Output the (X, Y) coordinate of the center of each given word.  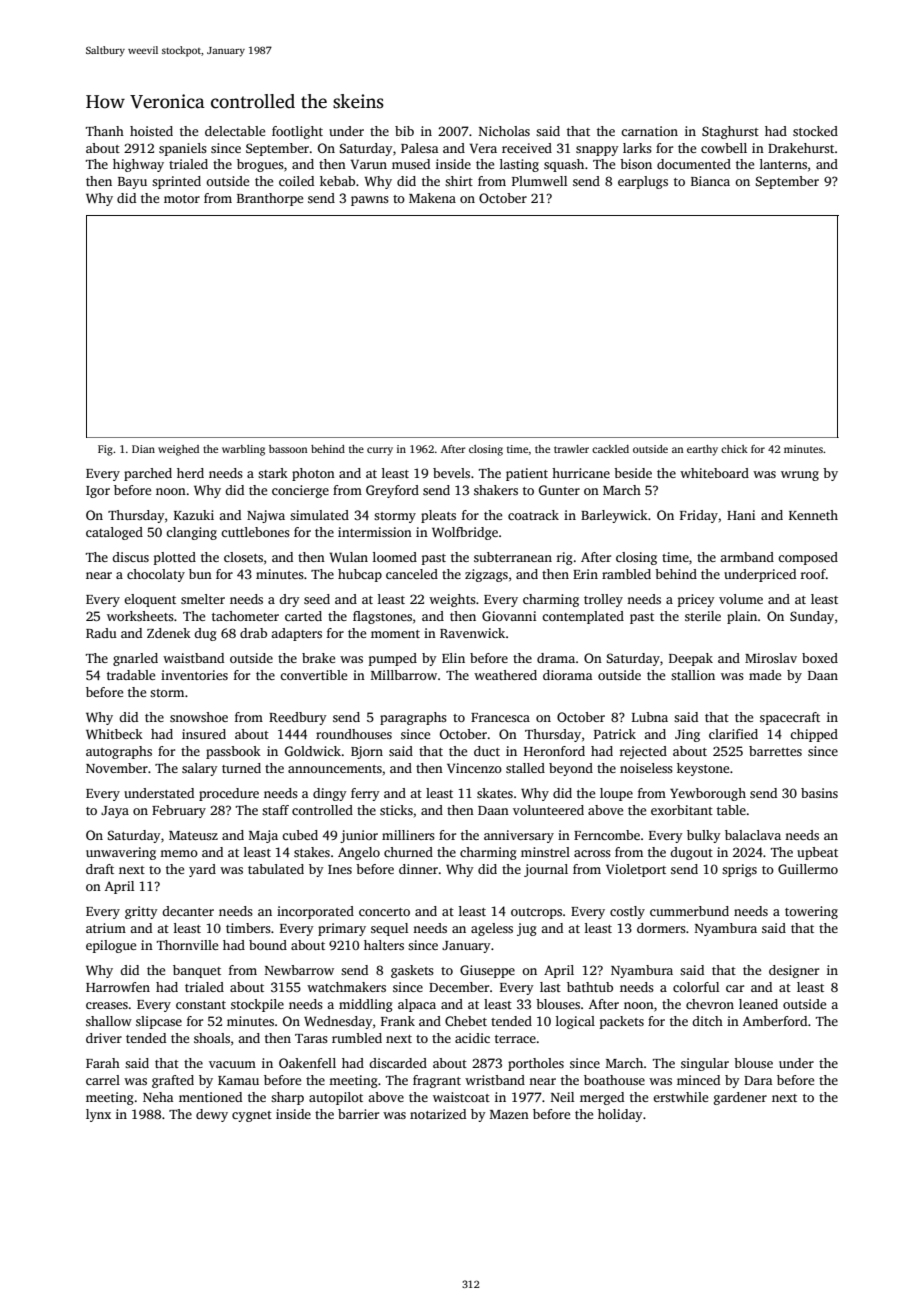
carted (303, 616)
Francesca (500, 717)
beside (633, 473)
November (117, 768)
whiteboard (714, 473)
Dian (143, 449)
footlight (297, 132)
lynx (98, 1115)
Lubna (650, 717)
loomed (395, 557)
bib (404, 131)
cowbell (724, 148)
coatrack (533, 515)
